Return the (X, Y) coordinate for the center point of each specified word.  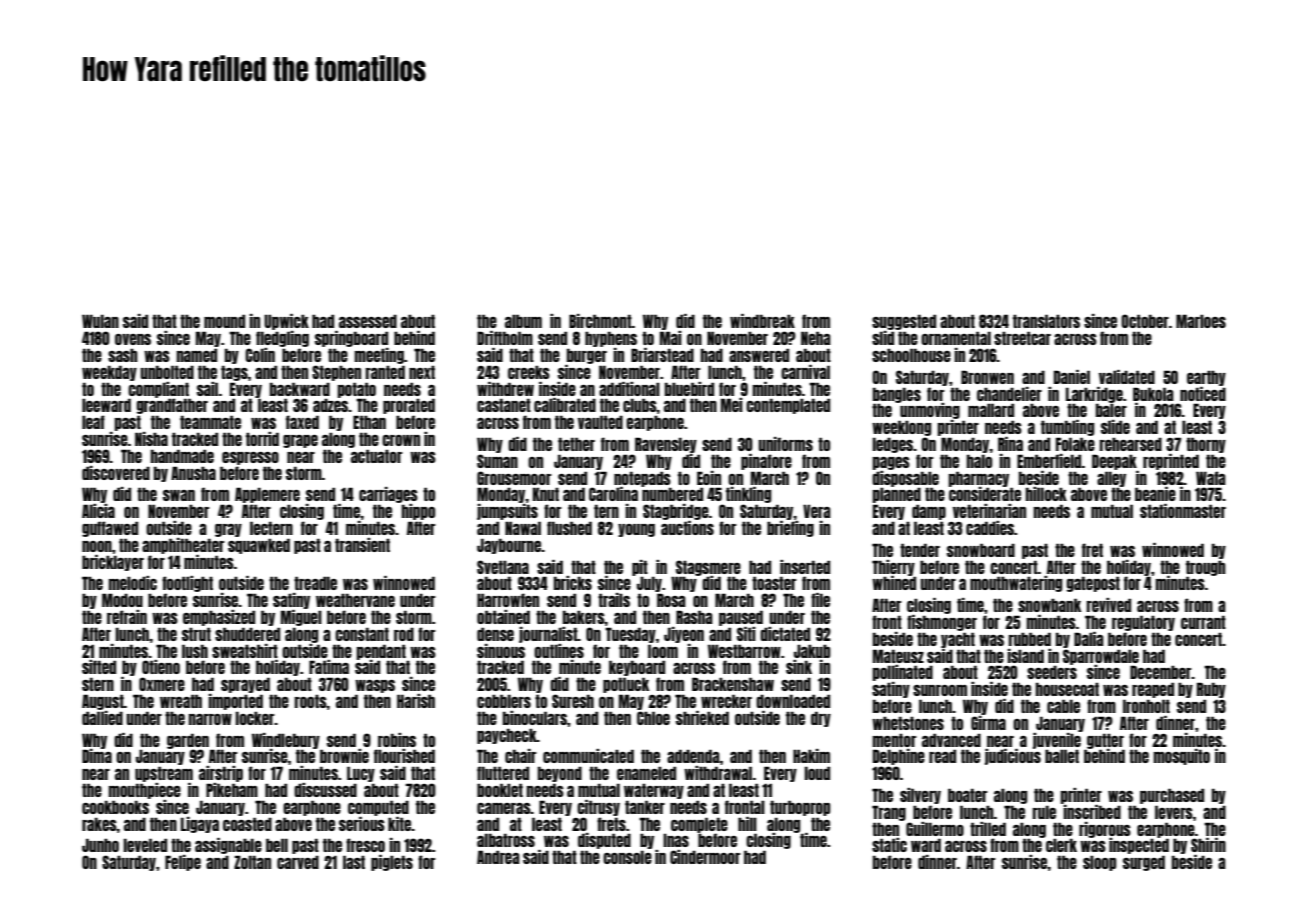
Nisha (151, 439)
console (627, 857)
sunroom (940, 690)
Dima (97, 756)
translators (1046, 321)
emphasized (219, 618)
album (523, 321)
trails (614, 600)
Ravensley (666, 445)
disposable (905, 479)
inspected (1139, 846)
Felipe (183, 863)
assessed (368, 321)
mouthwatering (1016, 584)
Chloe (653, 718)
